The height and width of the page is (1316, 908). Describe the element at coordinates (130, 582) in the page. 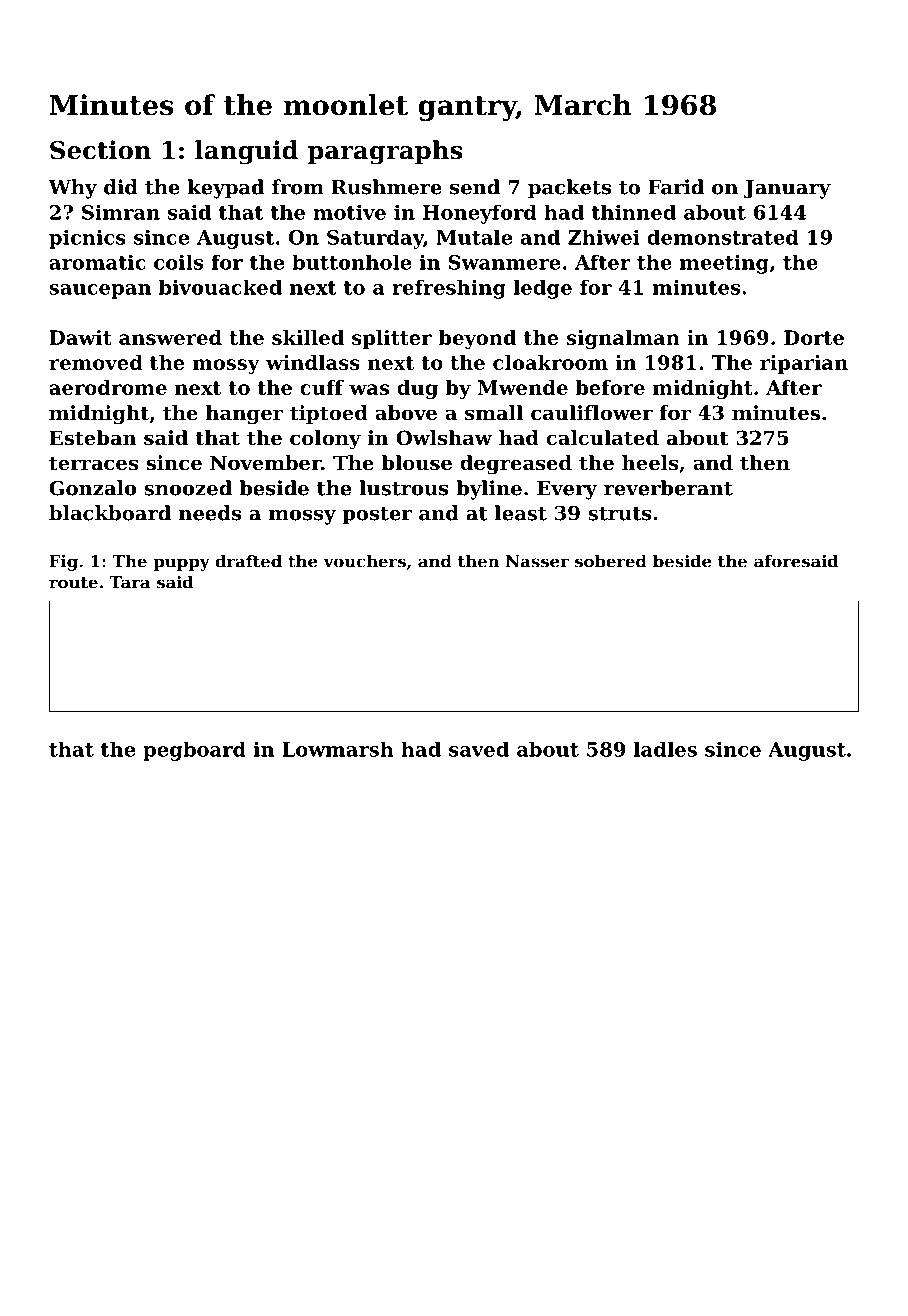

I see `Tara` at that location.
